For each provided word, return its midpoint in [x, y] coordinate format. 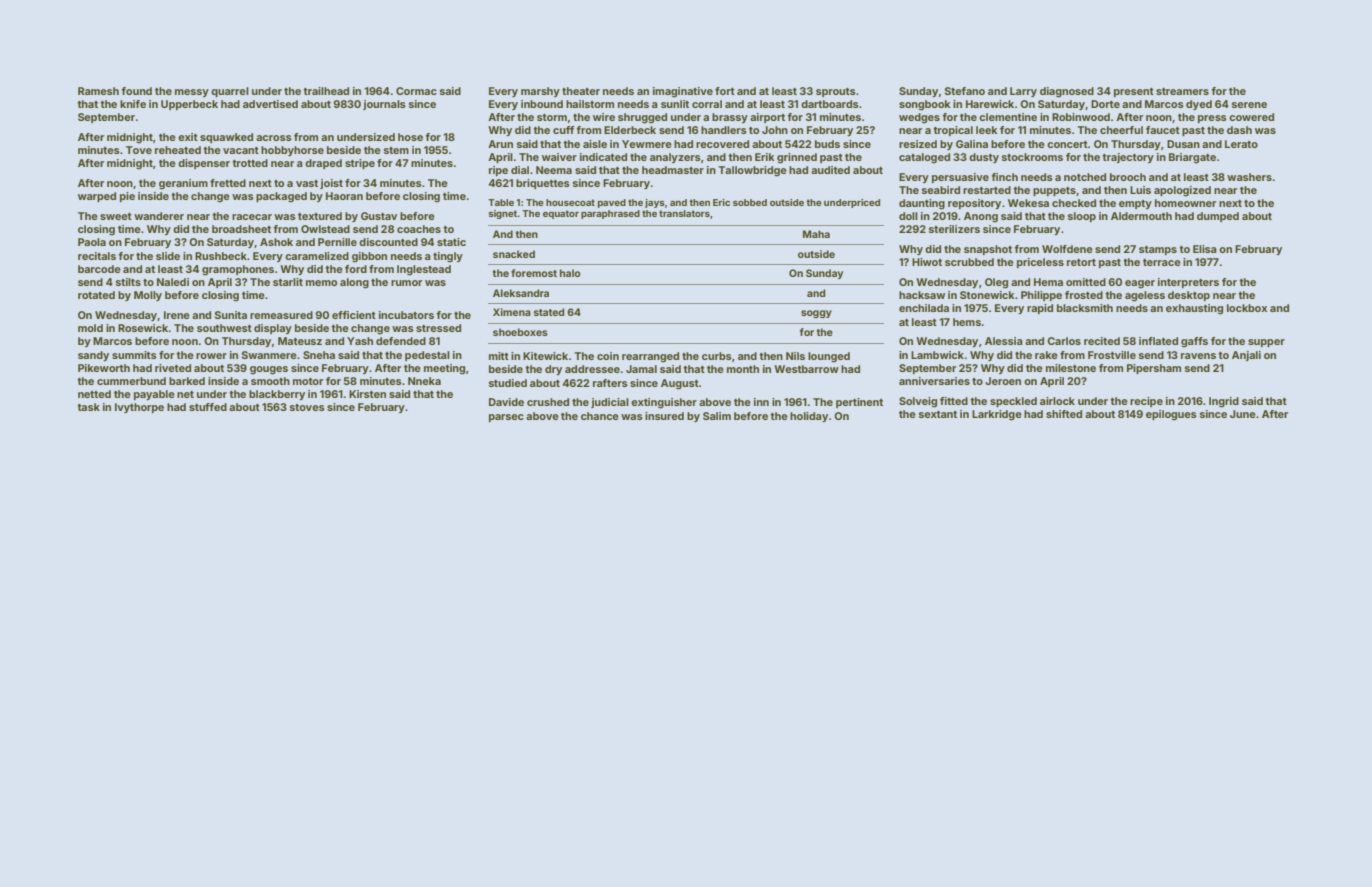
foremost [534, 273]
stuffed [208, 407]
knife [133, 104]
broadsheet [241, 229]
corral [707, 104]
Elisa [1205, 249]
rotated [96, 295]
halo [570, 273]
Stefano [965, 91]
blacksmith [1085, 308]
